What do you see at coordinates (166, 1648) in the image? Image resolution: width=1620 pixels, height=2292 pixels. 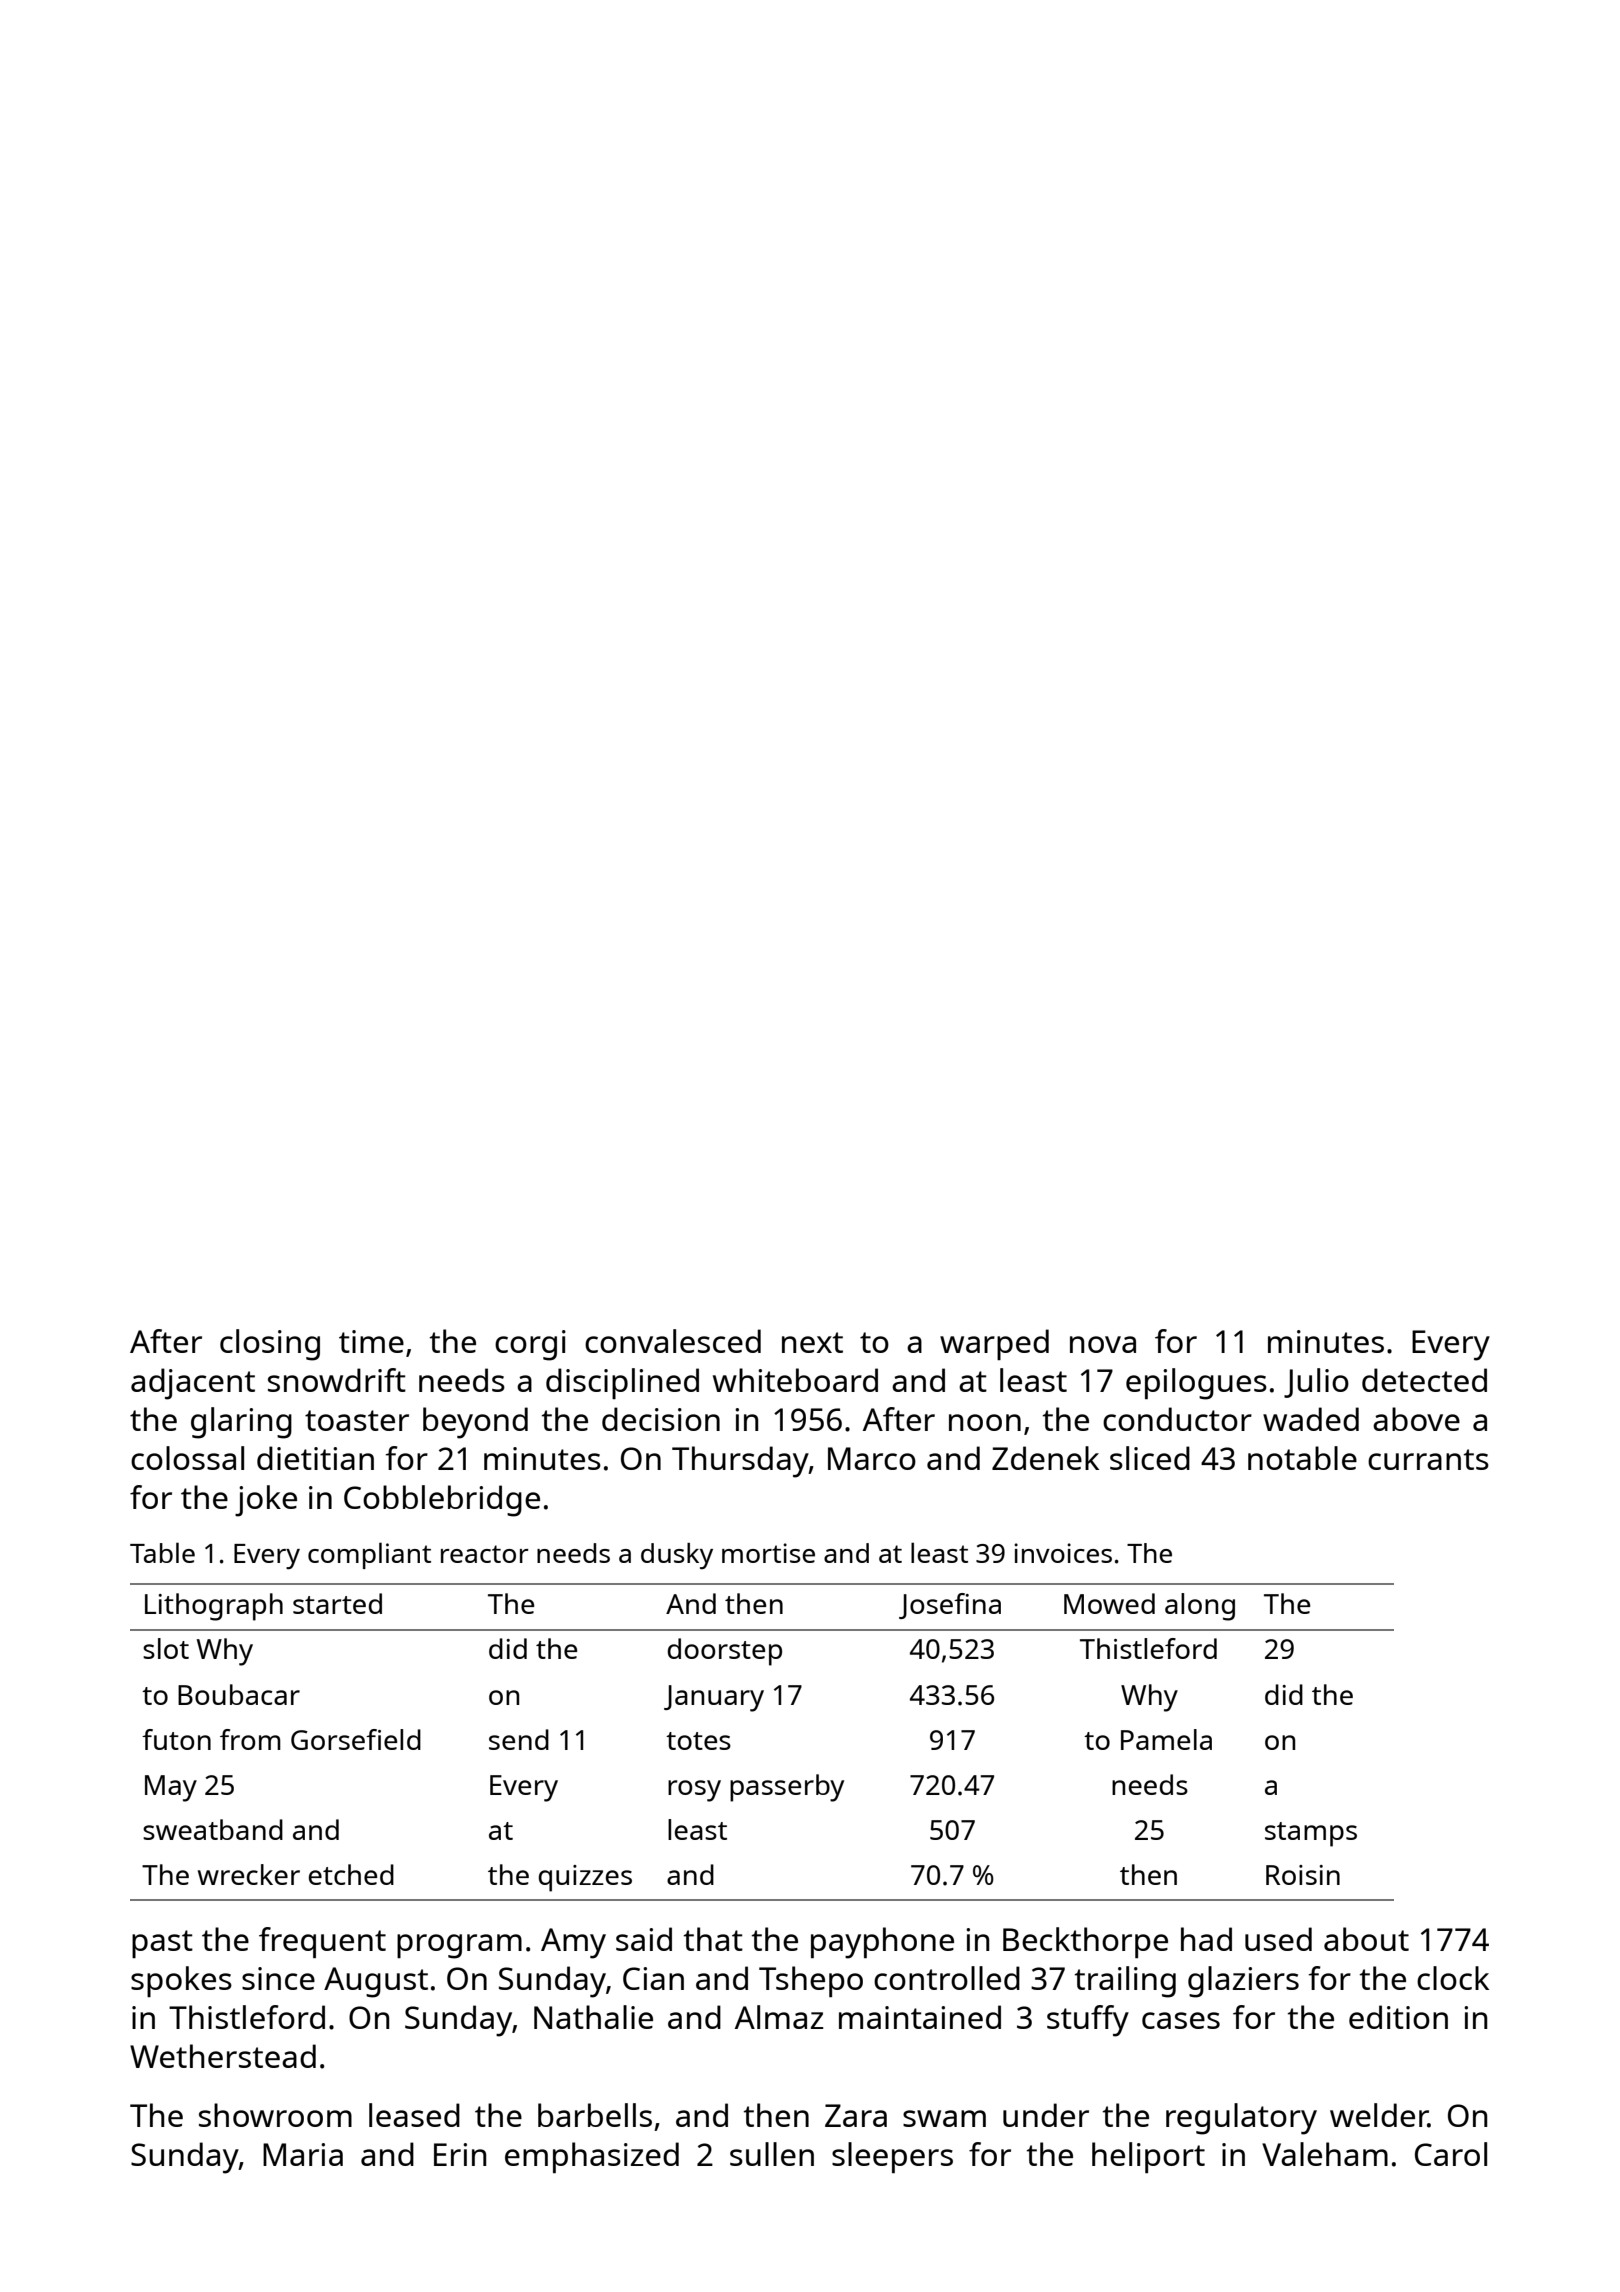 I see `slot` at bounding box center [166, 1648].
